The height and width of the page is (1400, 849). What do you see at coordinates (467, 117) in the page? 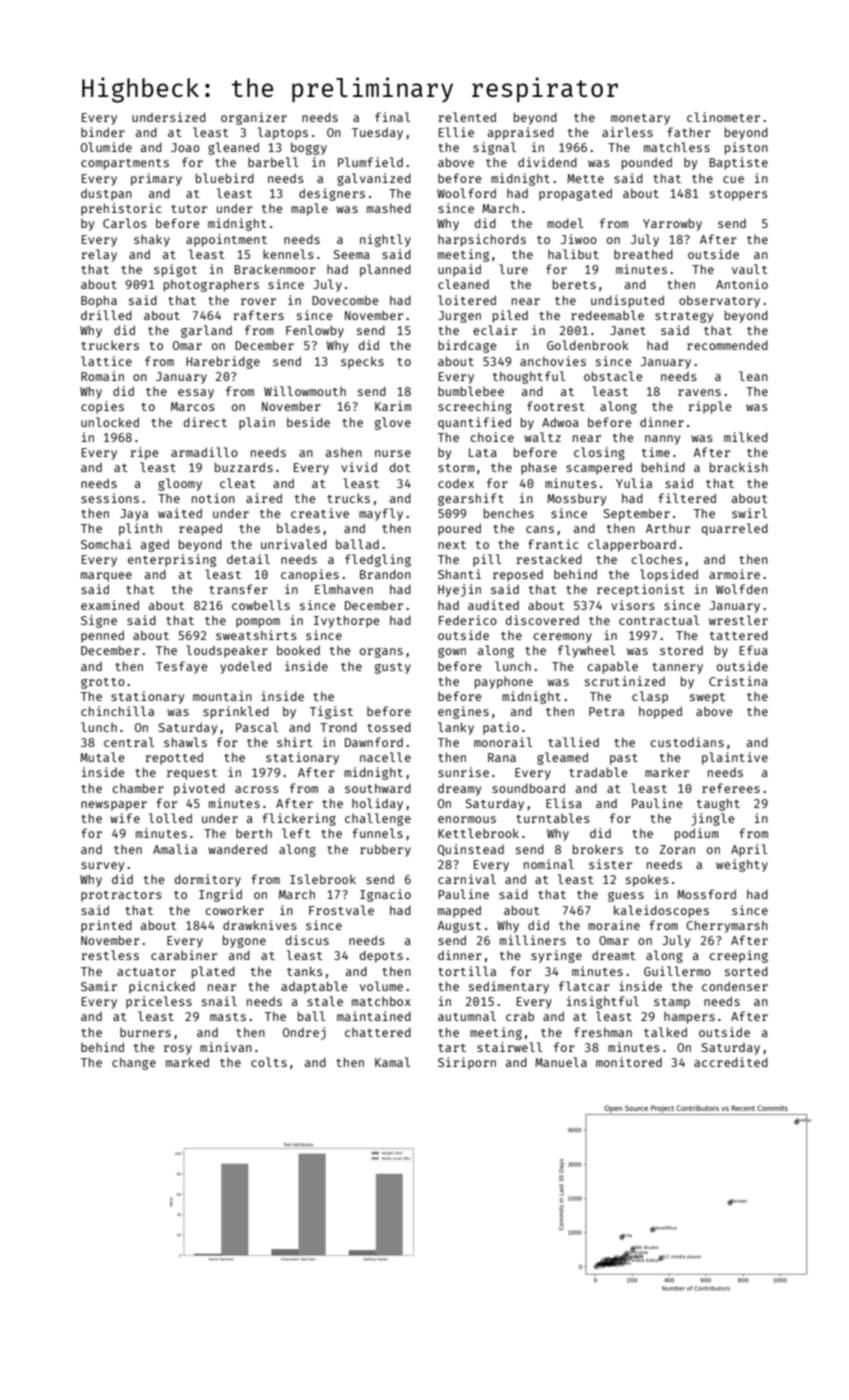
I see `relented` at bounding box center [467, 117].
